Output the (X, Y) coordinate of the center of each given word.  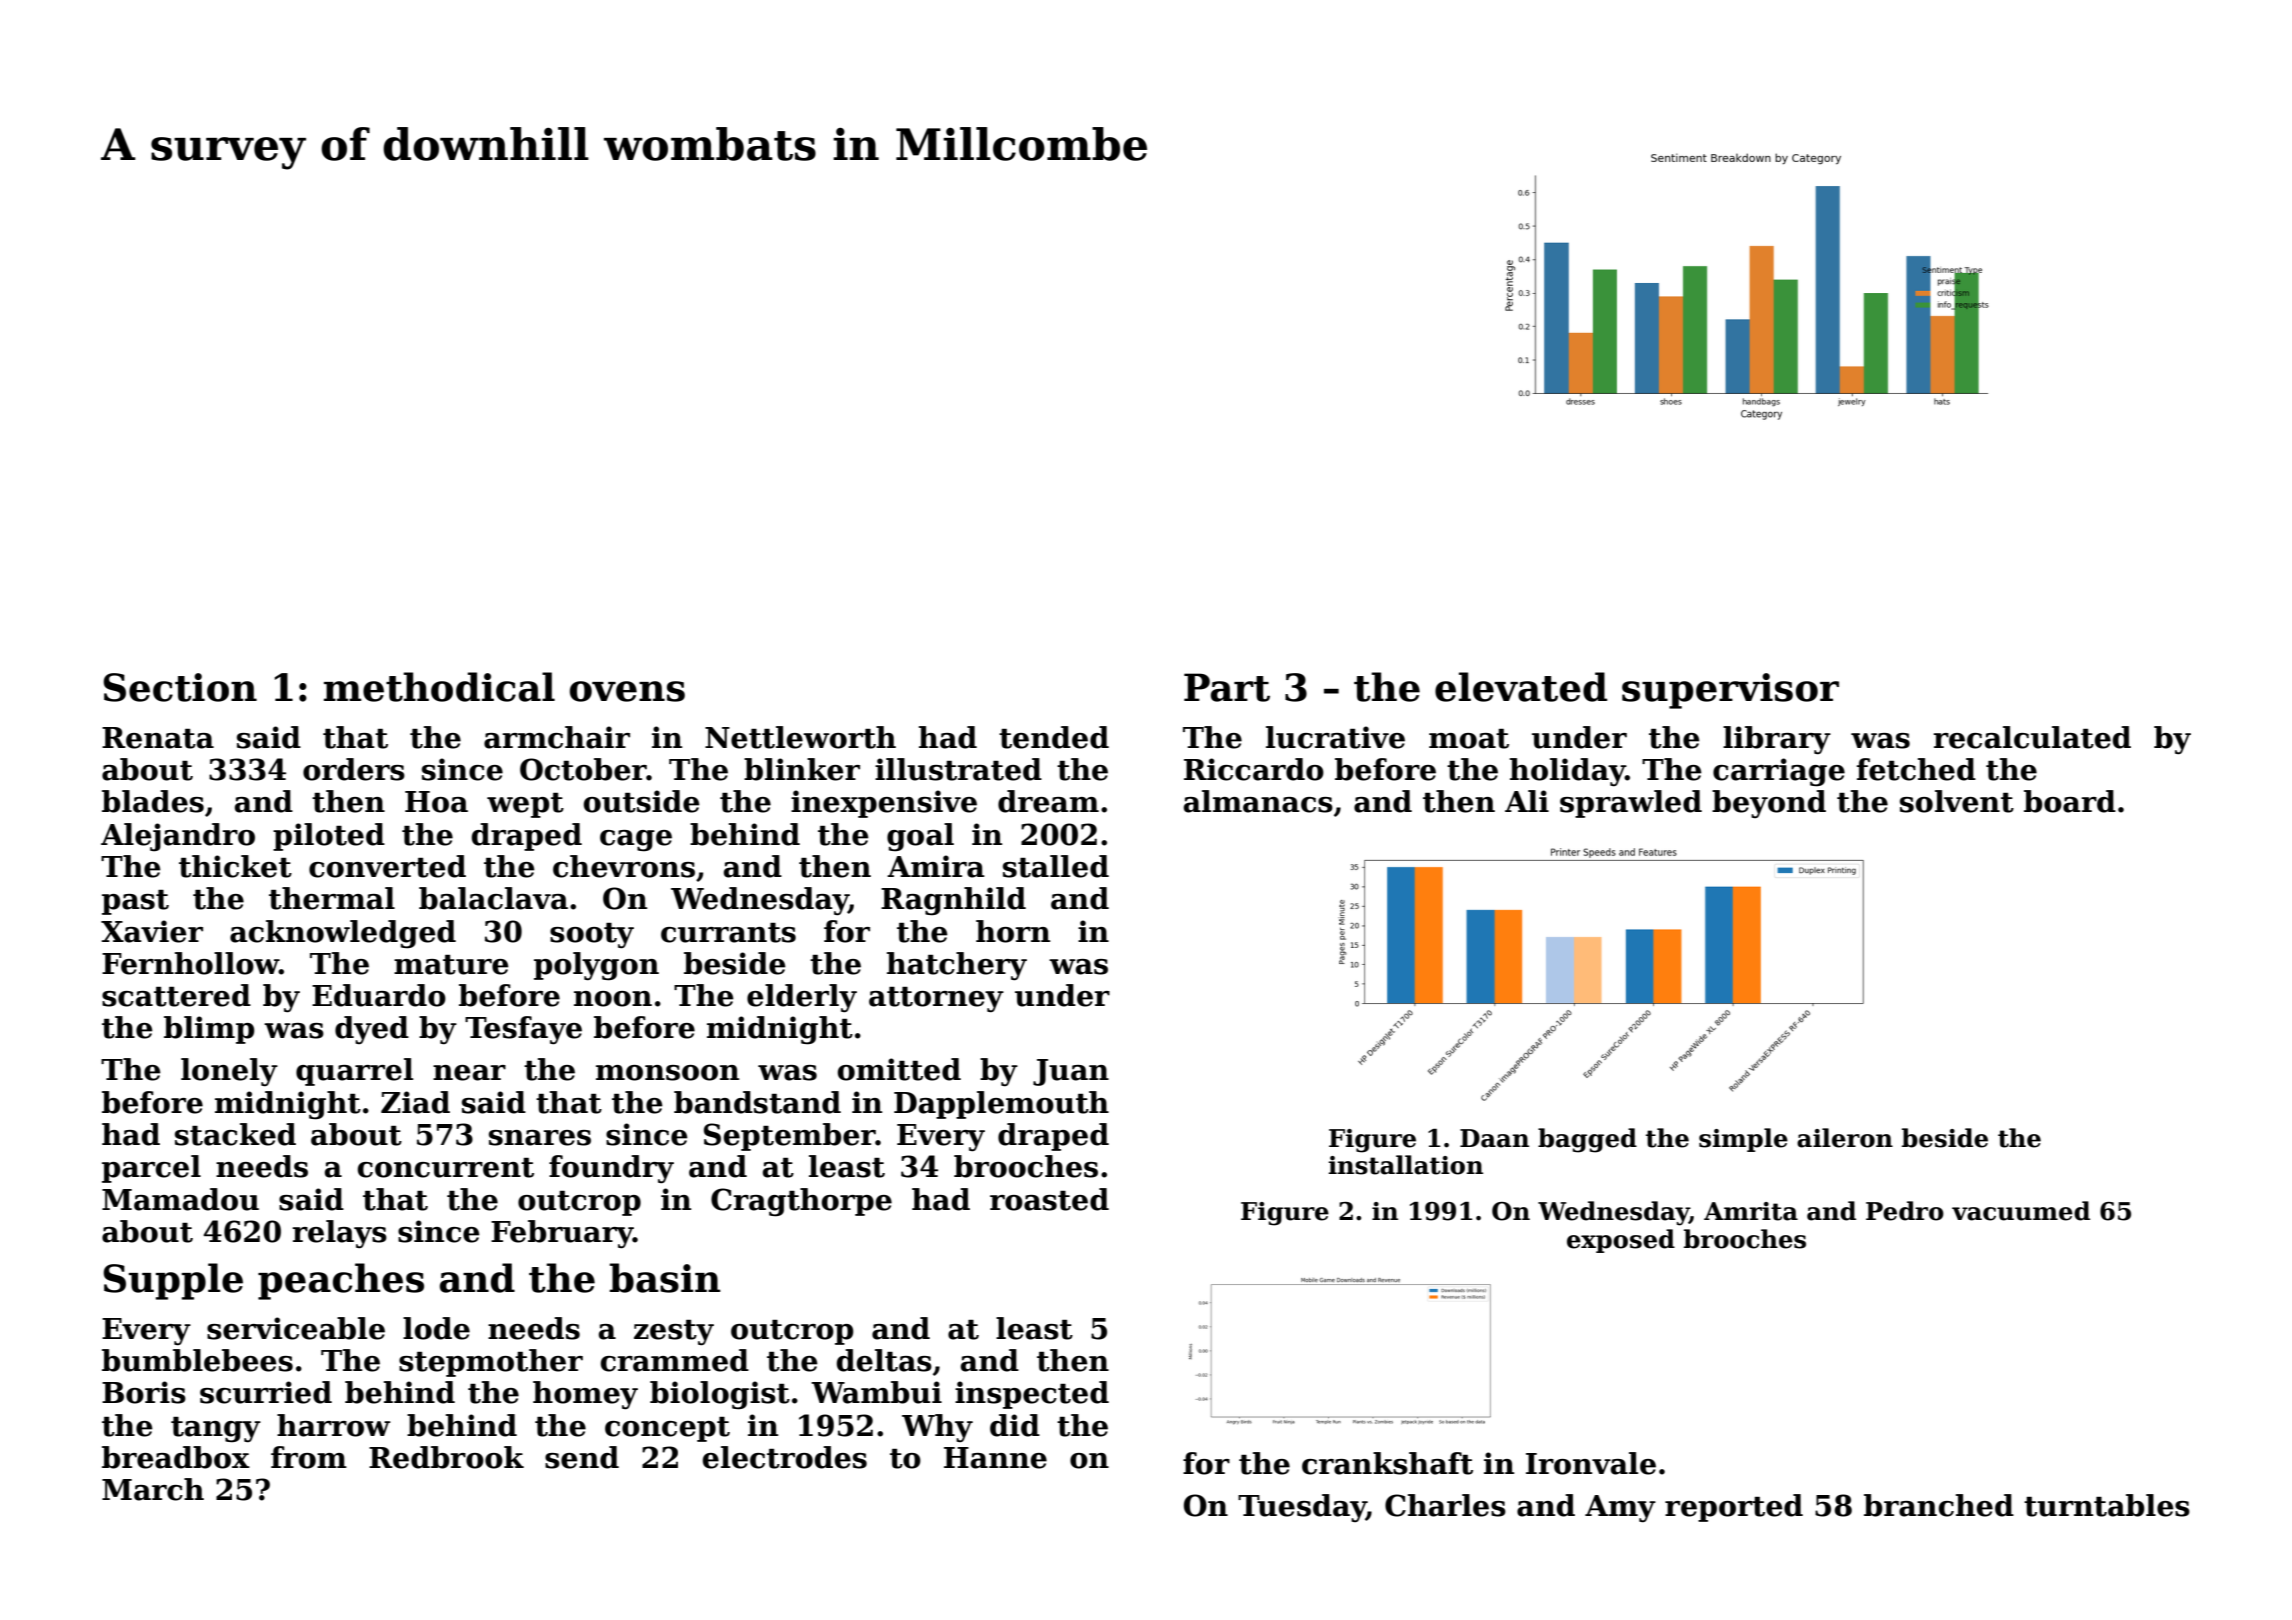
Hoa (436, 802)
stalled (1056, 866)
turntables (2107, 1505)
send (582, 1457)
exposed (1621, 1241)
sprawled (1631, 804)
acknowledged (343, 934)
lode (436, 1328)
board (2070, 801)
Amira (936, 866)
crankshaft (1387, 1463)
